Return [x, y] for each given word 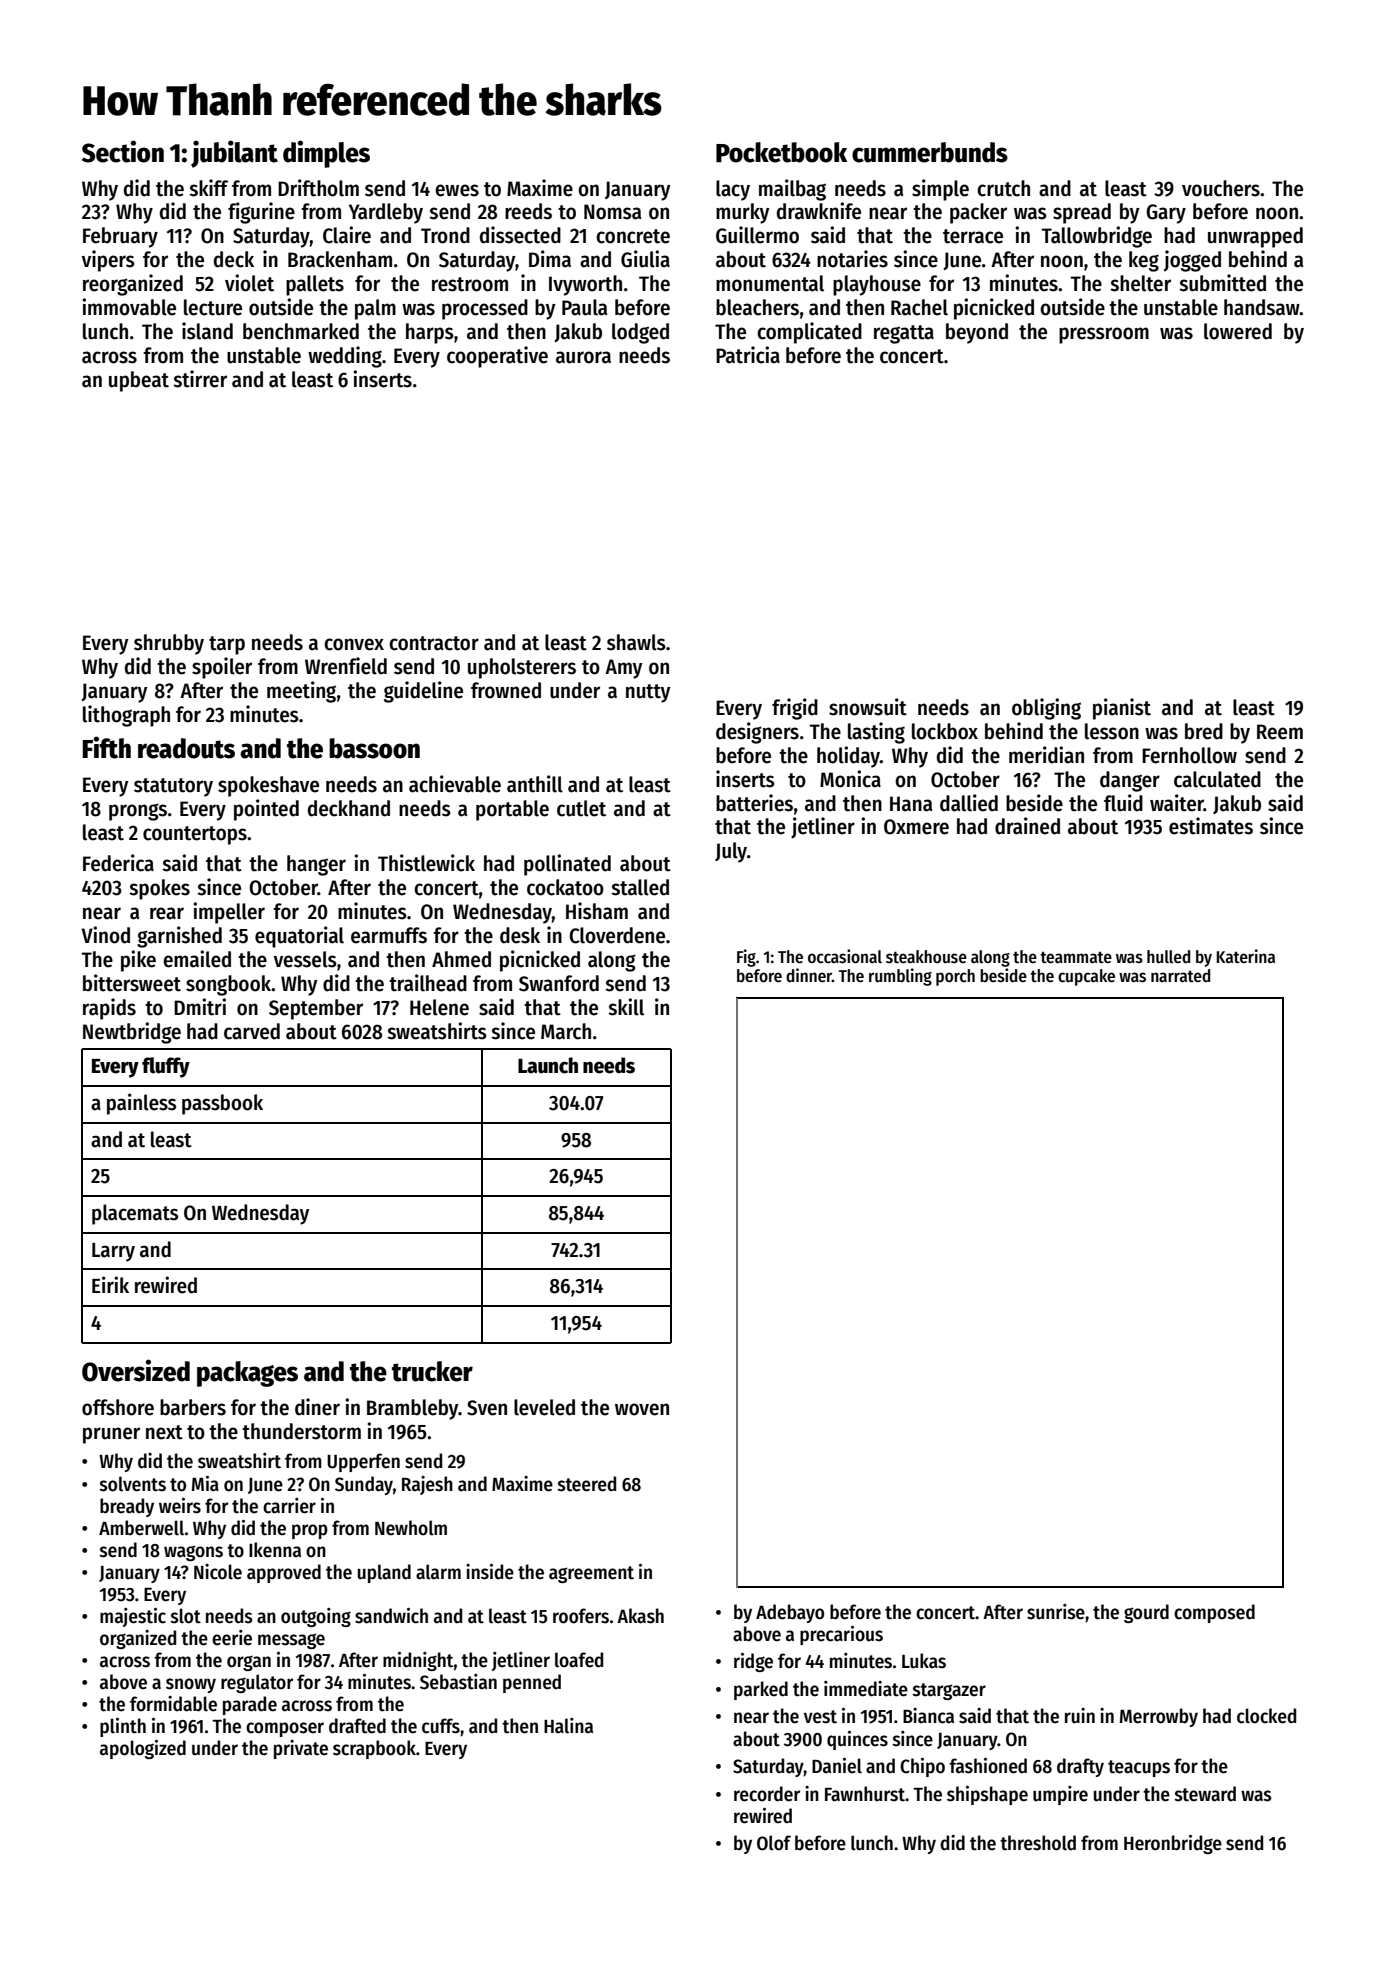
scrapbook [374, 1749]
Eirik [110, 1284]
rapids [109, 1009]
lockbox [945, 731]
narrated [1180, 976]
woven [642, 1409]
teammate [1076, 957]
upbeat [139, 381]
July [731, 852]
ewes [457, 190]
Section [123, 151]
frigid [795, 709]
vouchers [1221, 188]
